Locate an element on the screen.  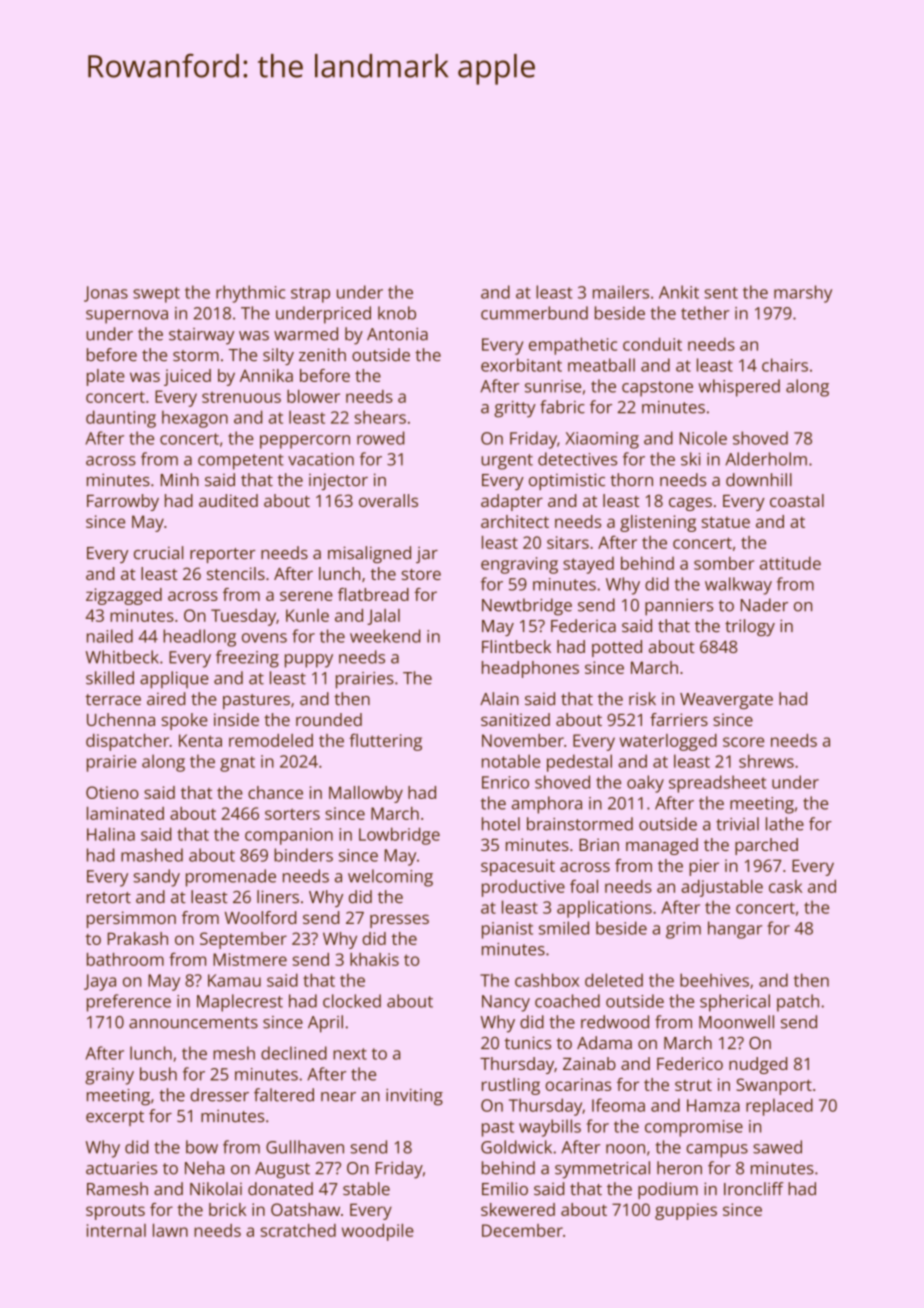
Antonia is located at coordinates (397, 334).
